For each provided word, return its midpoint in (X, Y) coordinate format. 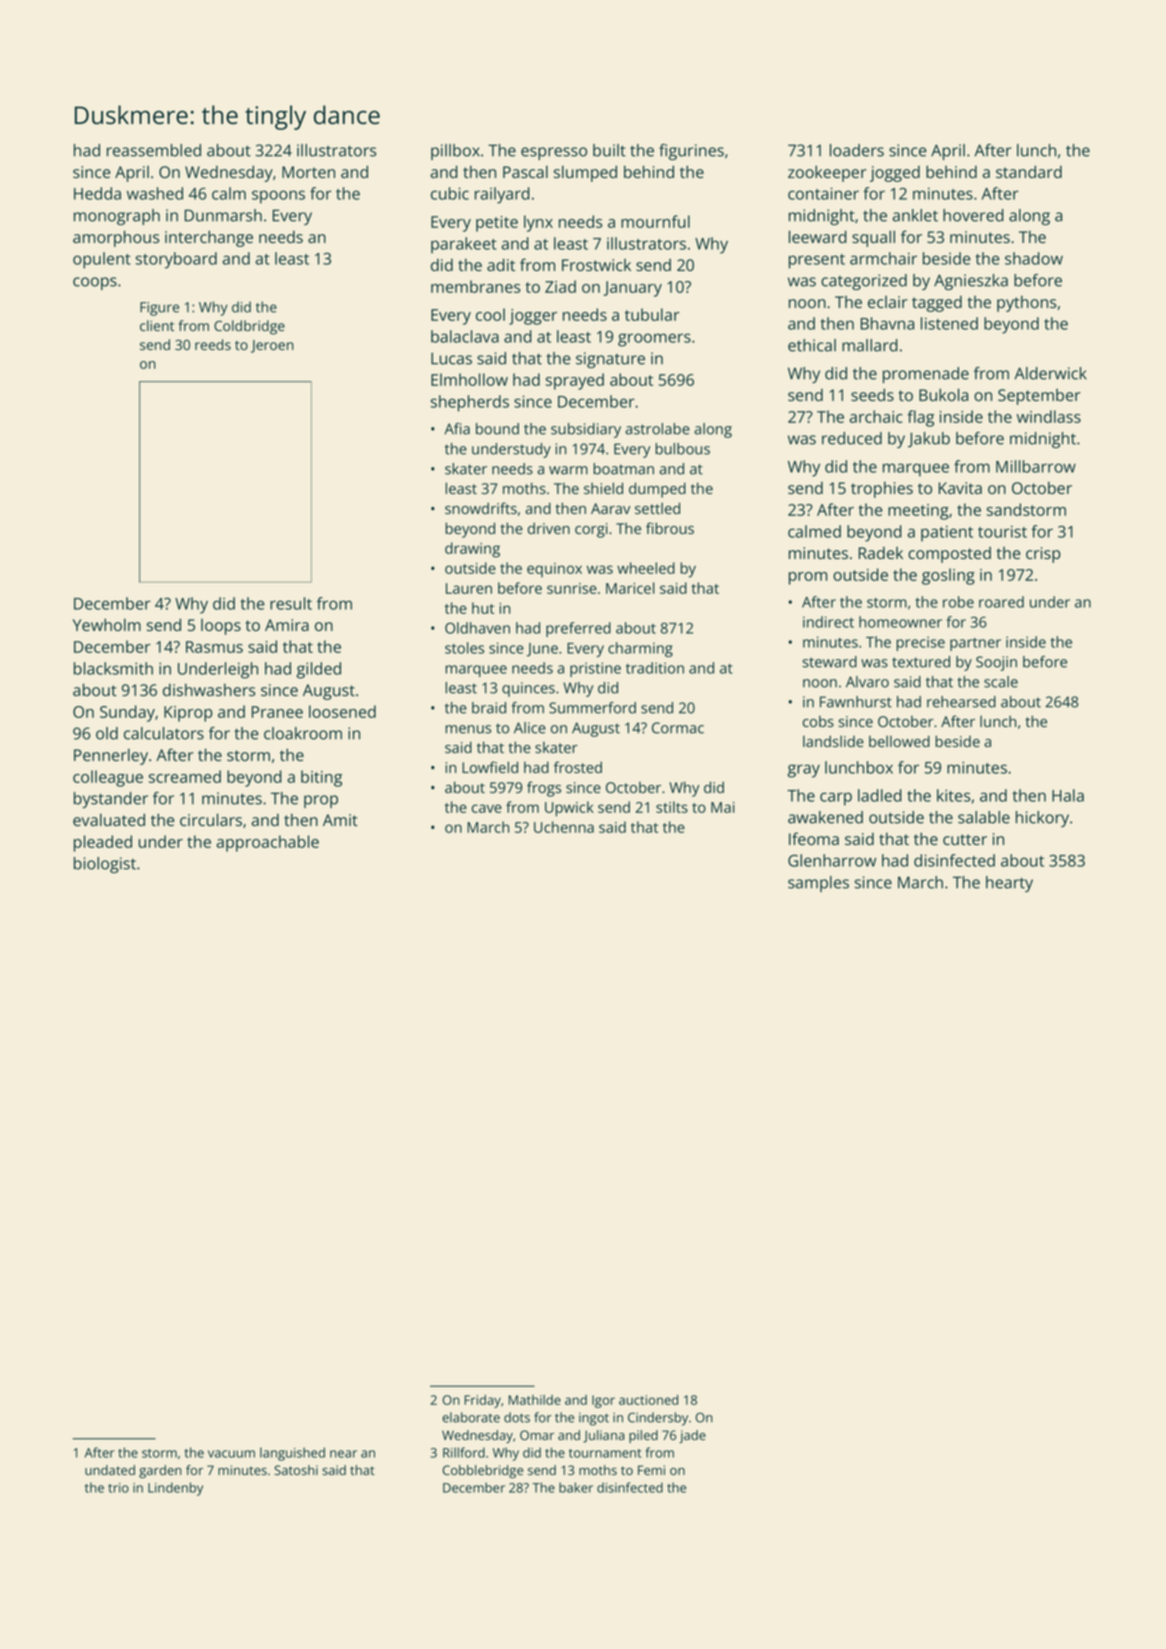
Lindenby (175, 1489)
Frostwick (596, 265)
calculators (164, 733)
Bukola (943, 394)
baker (576, 1487)
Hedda (97, 193)
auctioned (648, 1400)
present (817, 261)
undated (110, 1470)
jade (692, 1436)
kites (953, 795)
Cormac (678, 728)
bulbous (682, 449)
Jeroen (272, 346)
